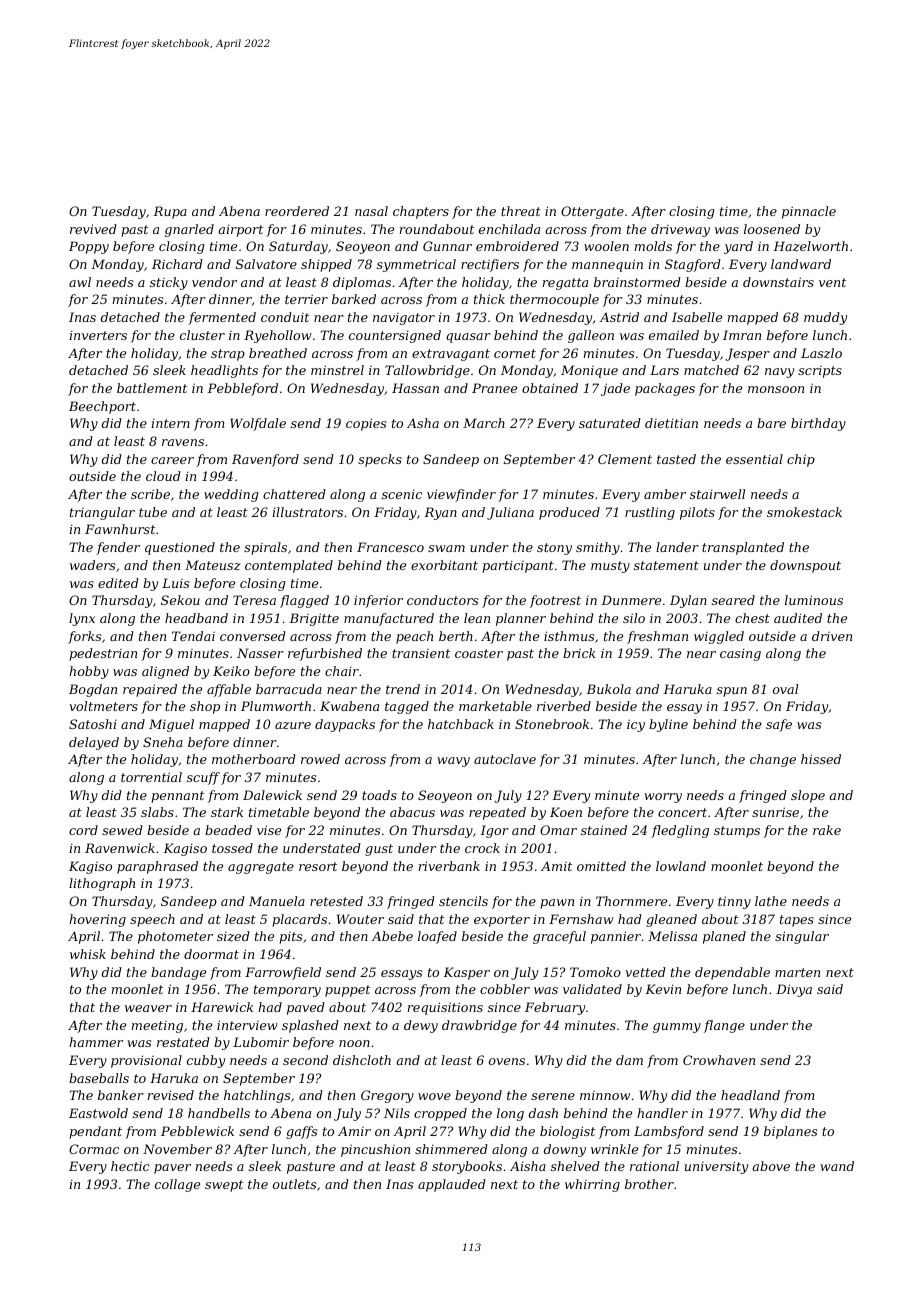 Image resolution: width=924 pixels, height=1308 pixels. What do you see at coordinates (157, 812) in the screenshot?
I see `slabs` at bounding box center [157, 812].
